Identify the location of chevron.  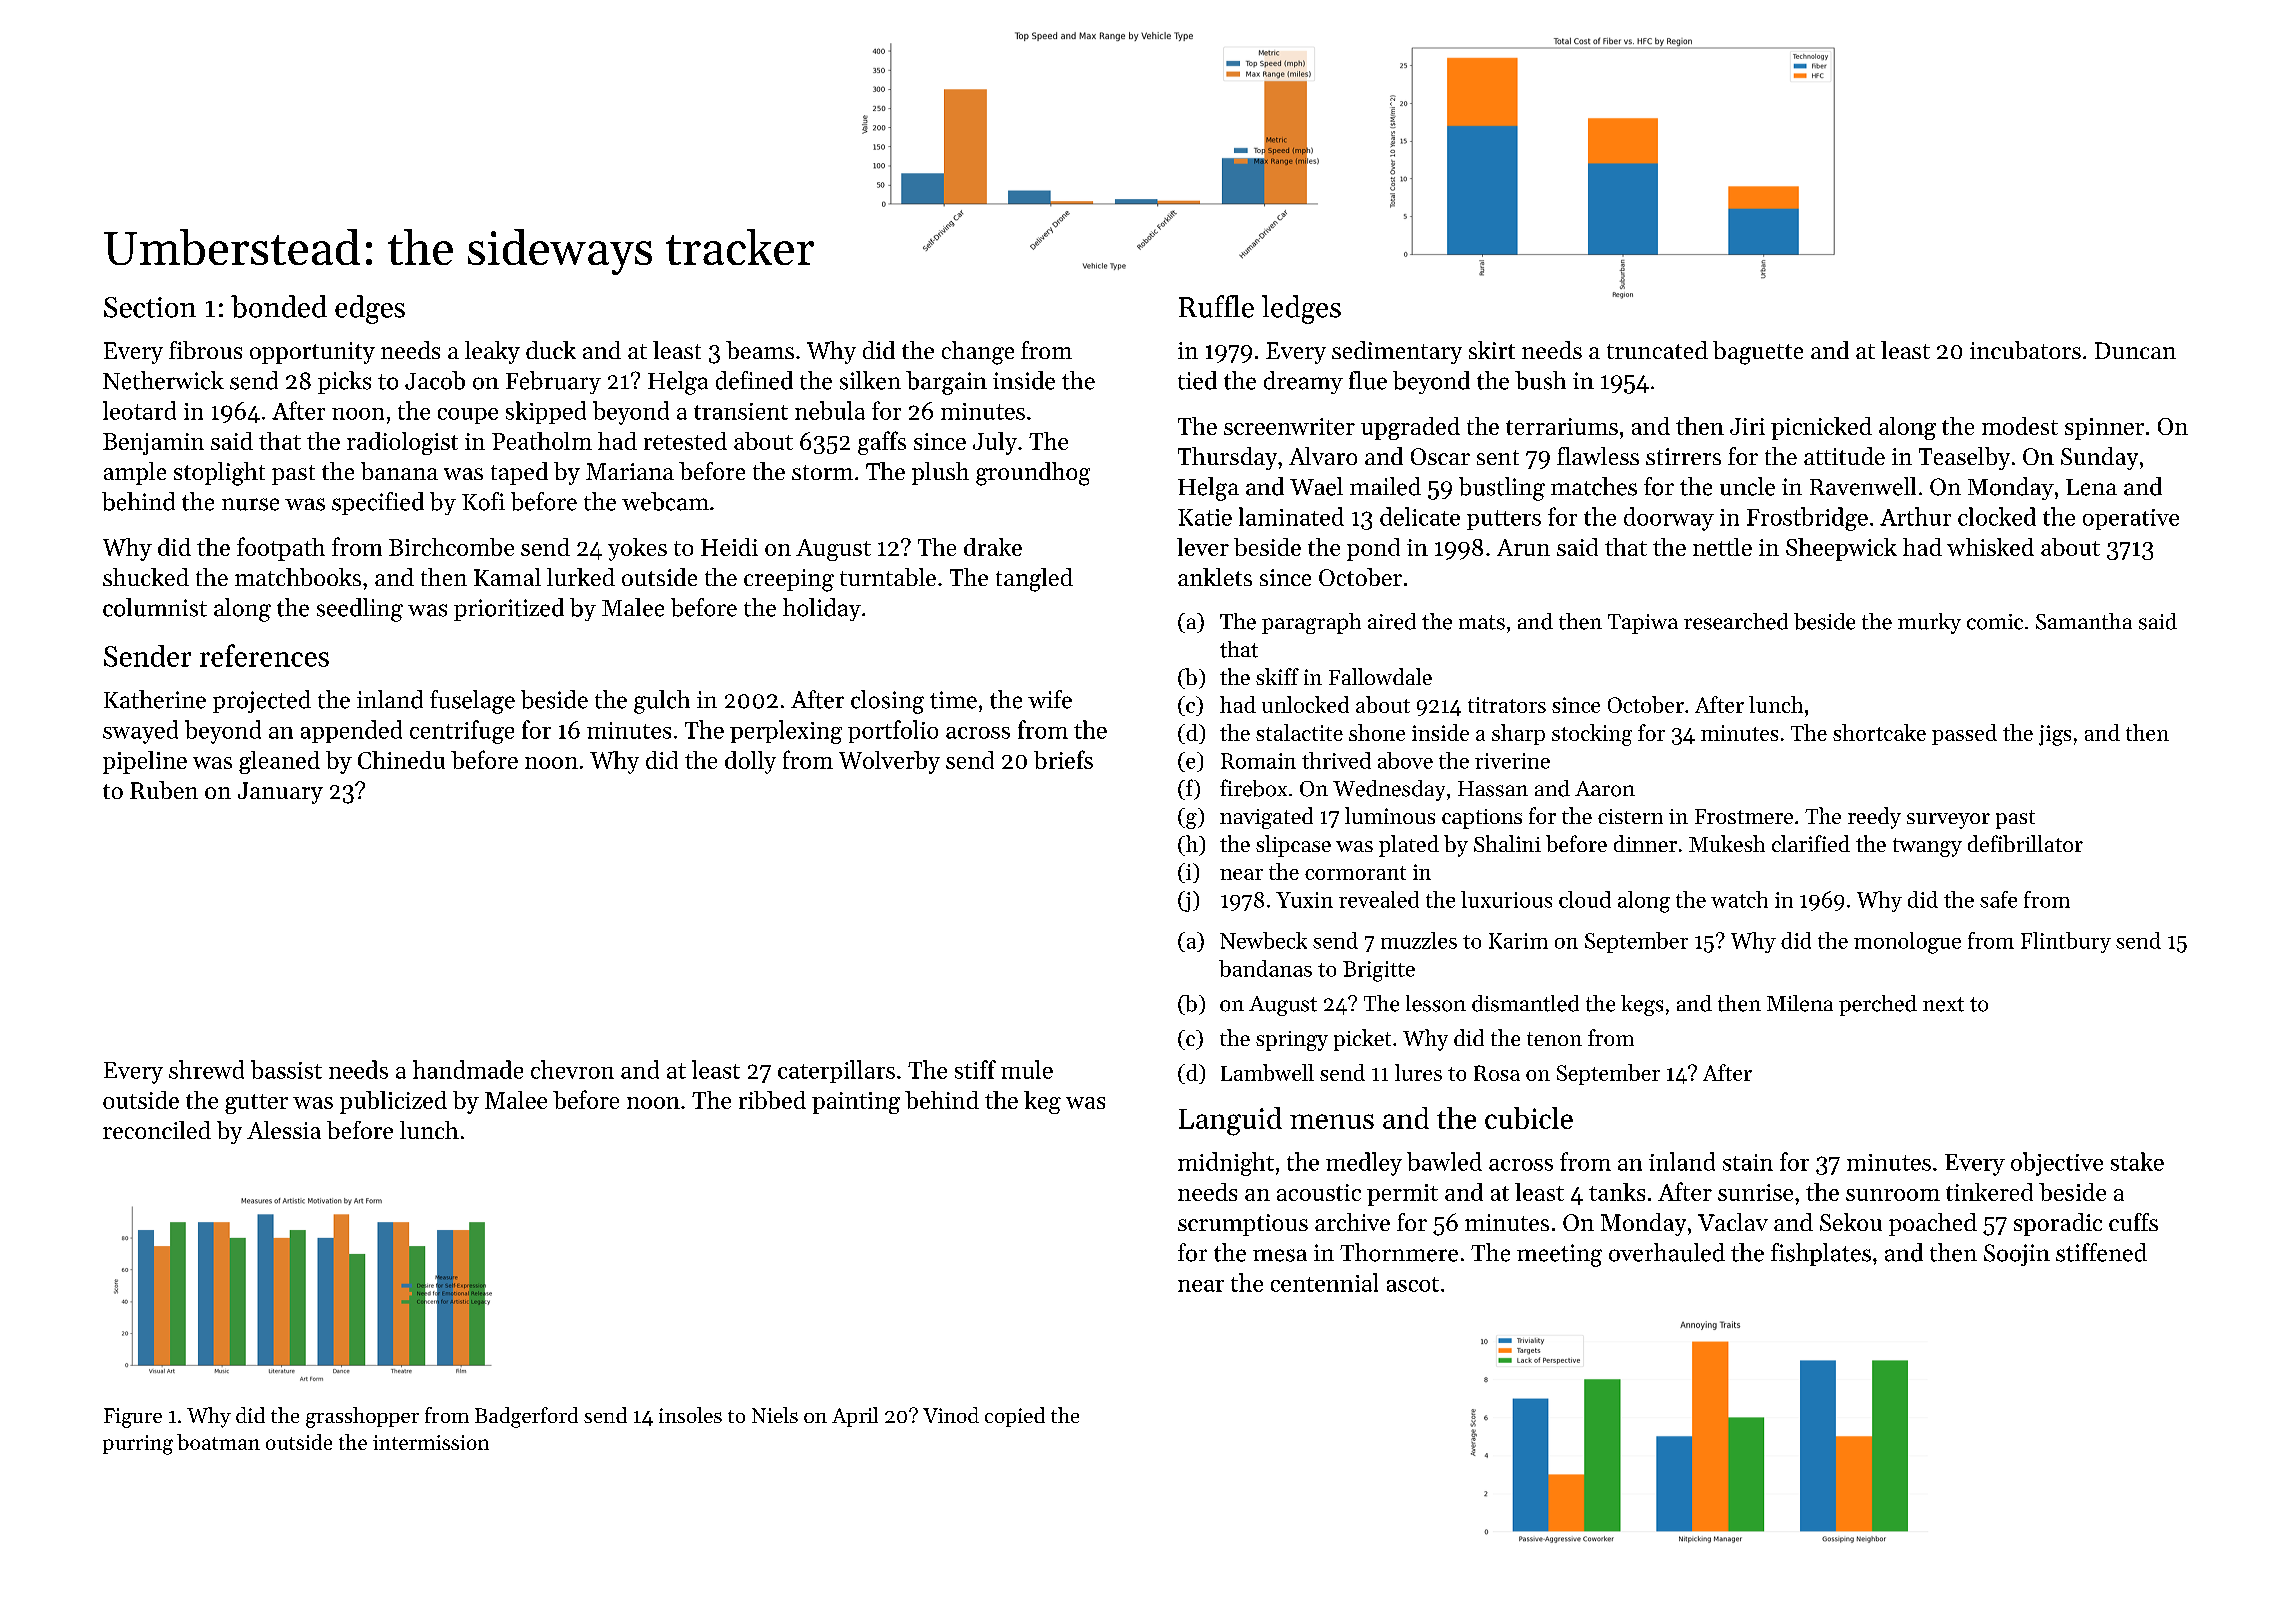
(572, 1069).
